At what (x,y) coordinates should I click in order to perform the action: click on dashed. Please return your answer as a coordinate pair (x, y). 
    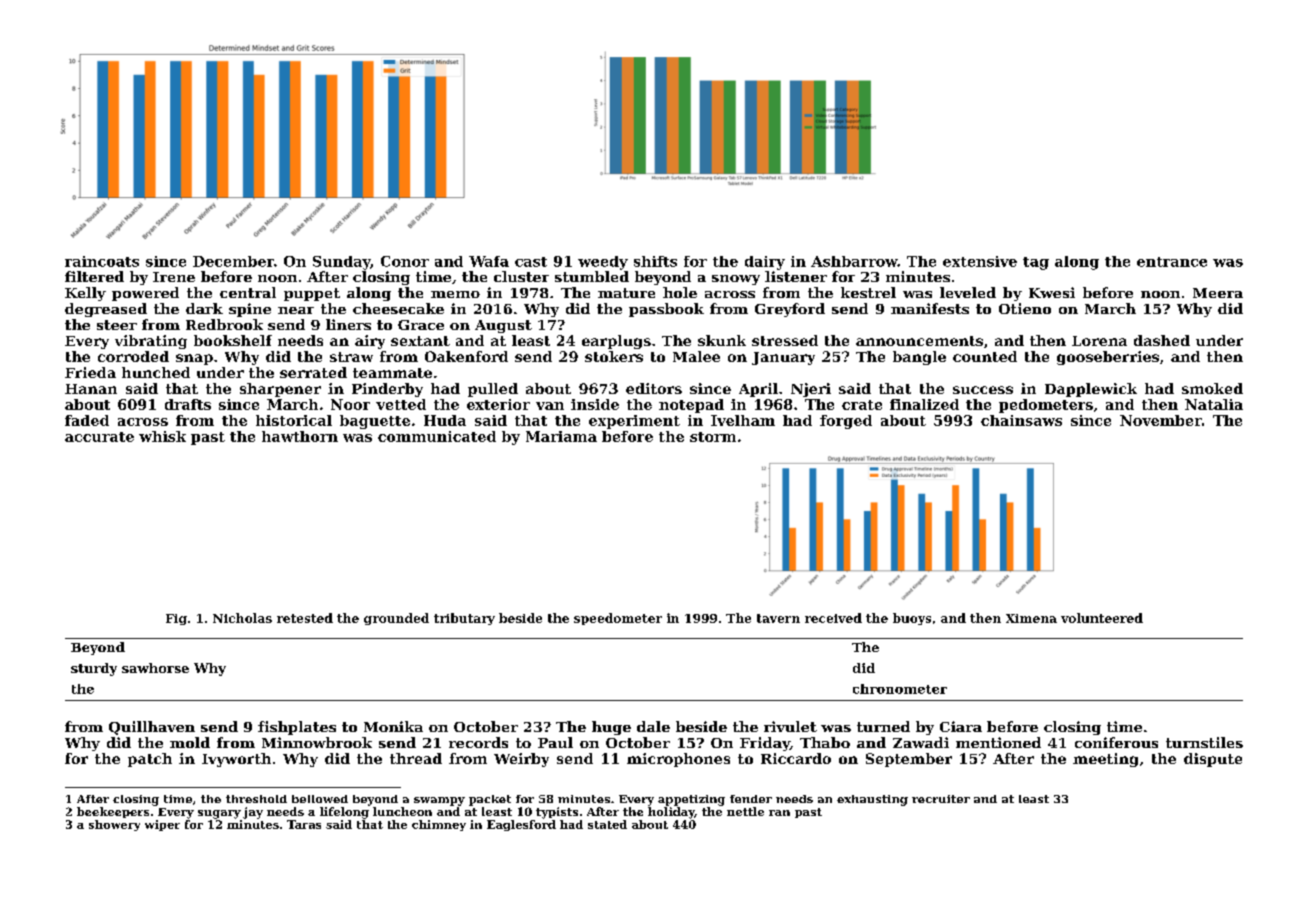
    Looking at the image, I should click on (1162, 340).
